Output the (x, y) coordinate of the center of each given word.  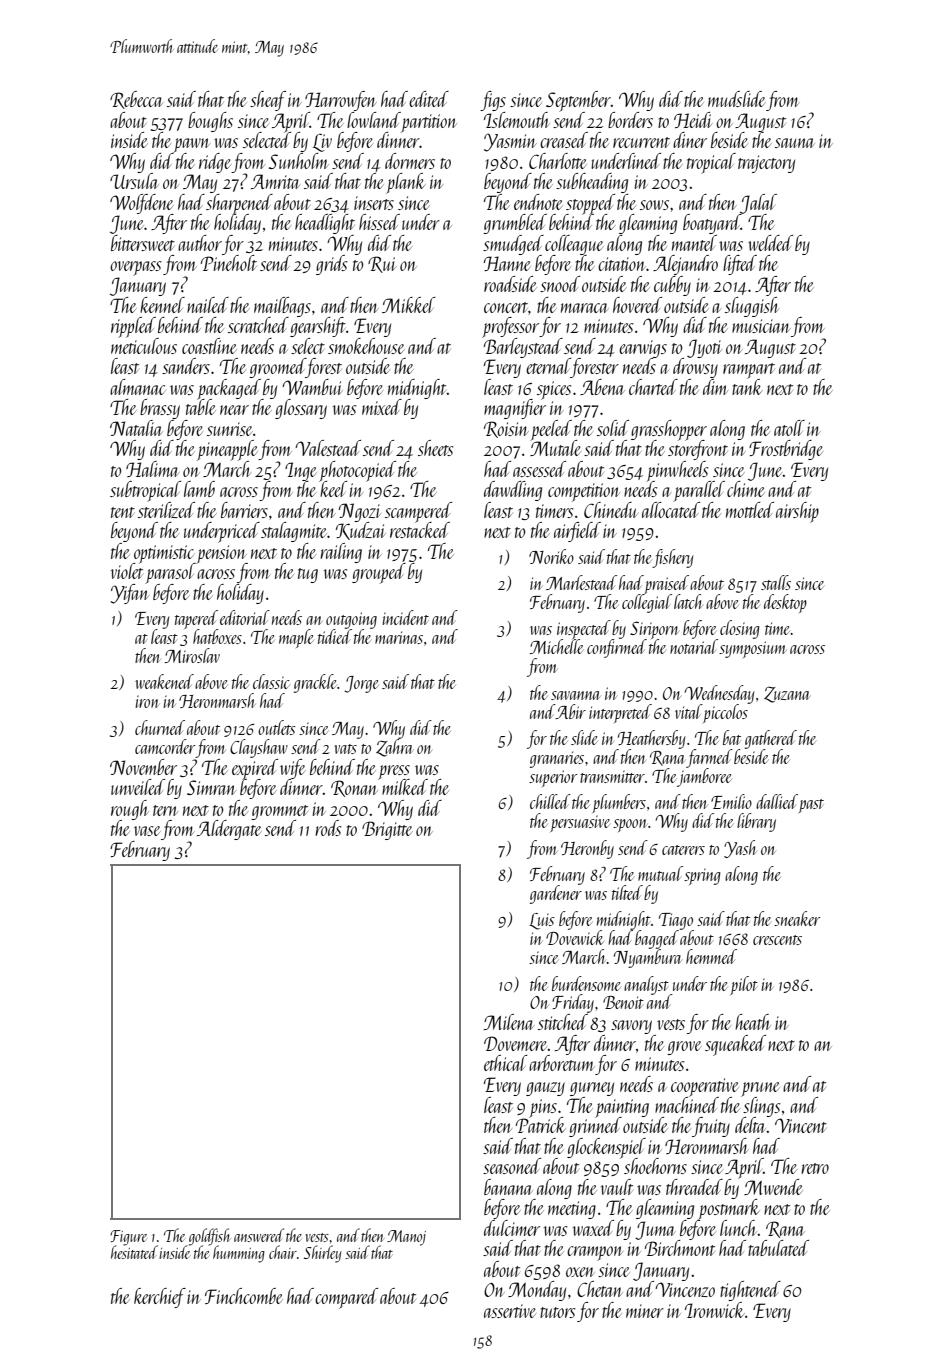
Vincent (801, 1125)
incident (405, 617)
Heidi (693, 120)
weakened (164, 681)
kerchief (160, 1298)
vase (147, 831)
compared (346, 1298)
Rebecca (136, 100)
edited (429, 99)
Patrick (541, 1125)
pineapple (228, 450)
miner (645, 1311)
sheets (436, 448)
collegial (647, 603)
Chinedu (610, 510)
